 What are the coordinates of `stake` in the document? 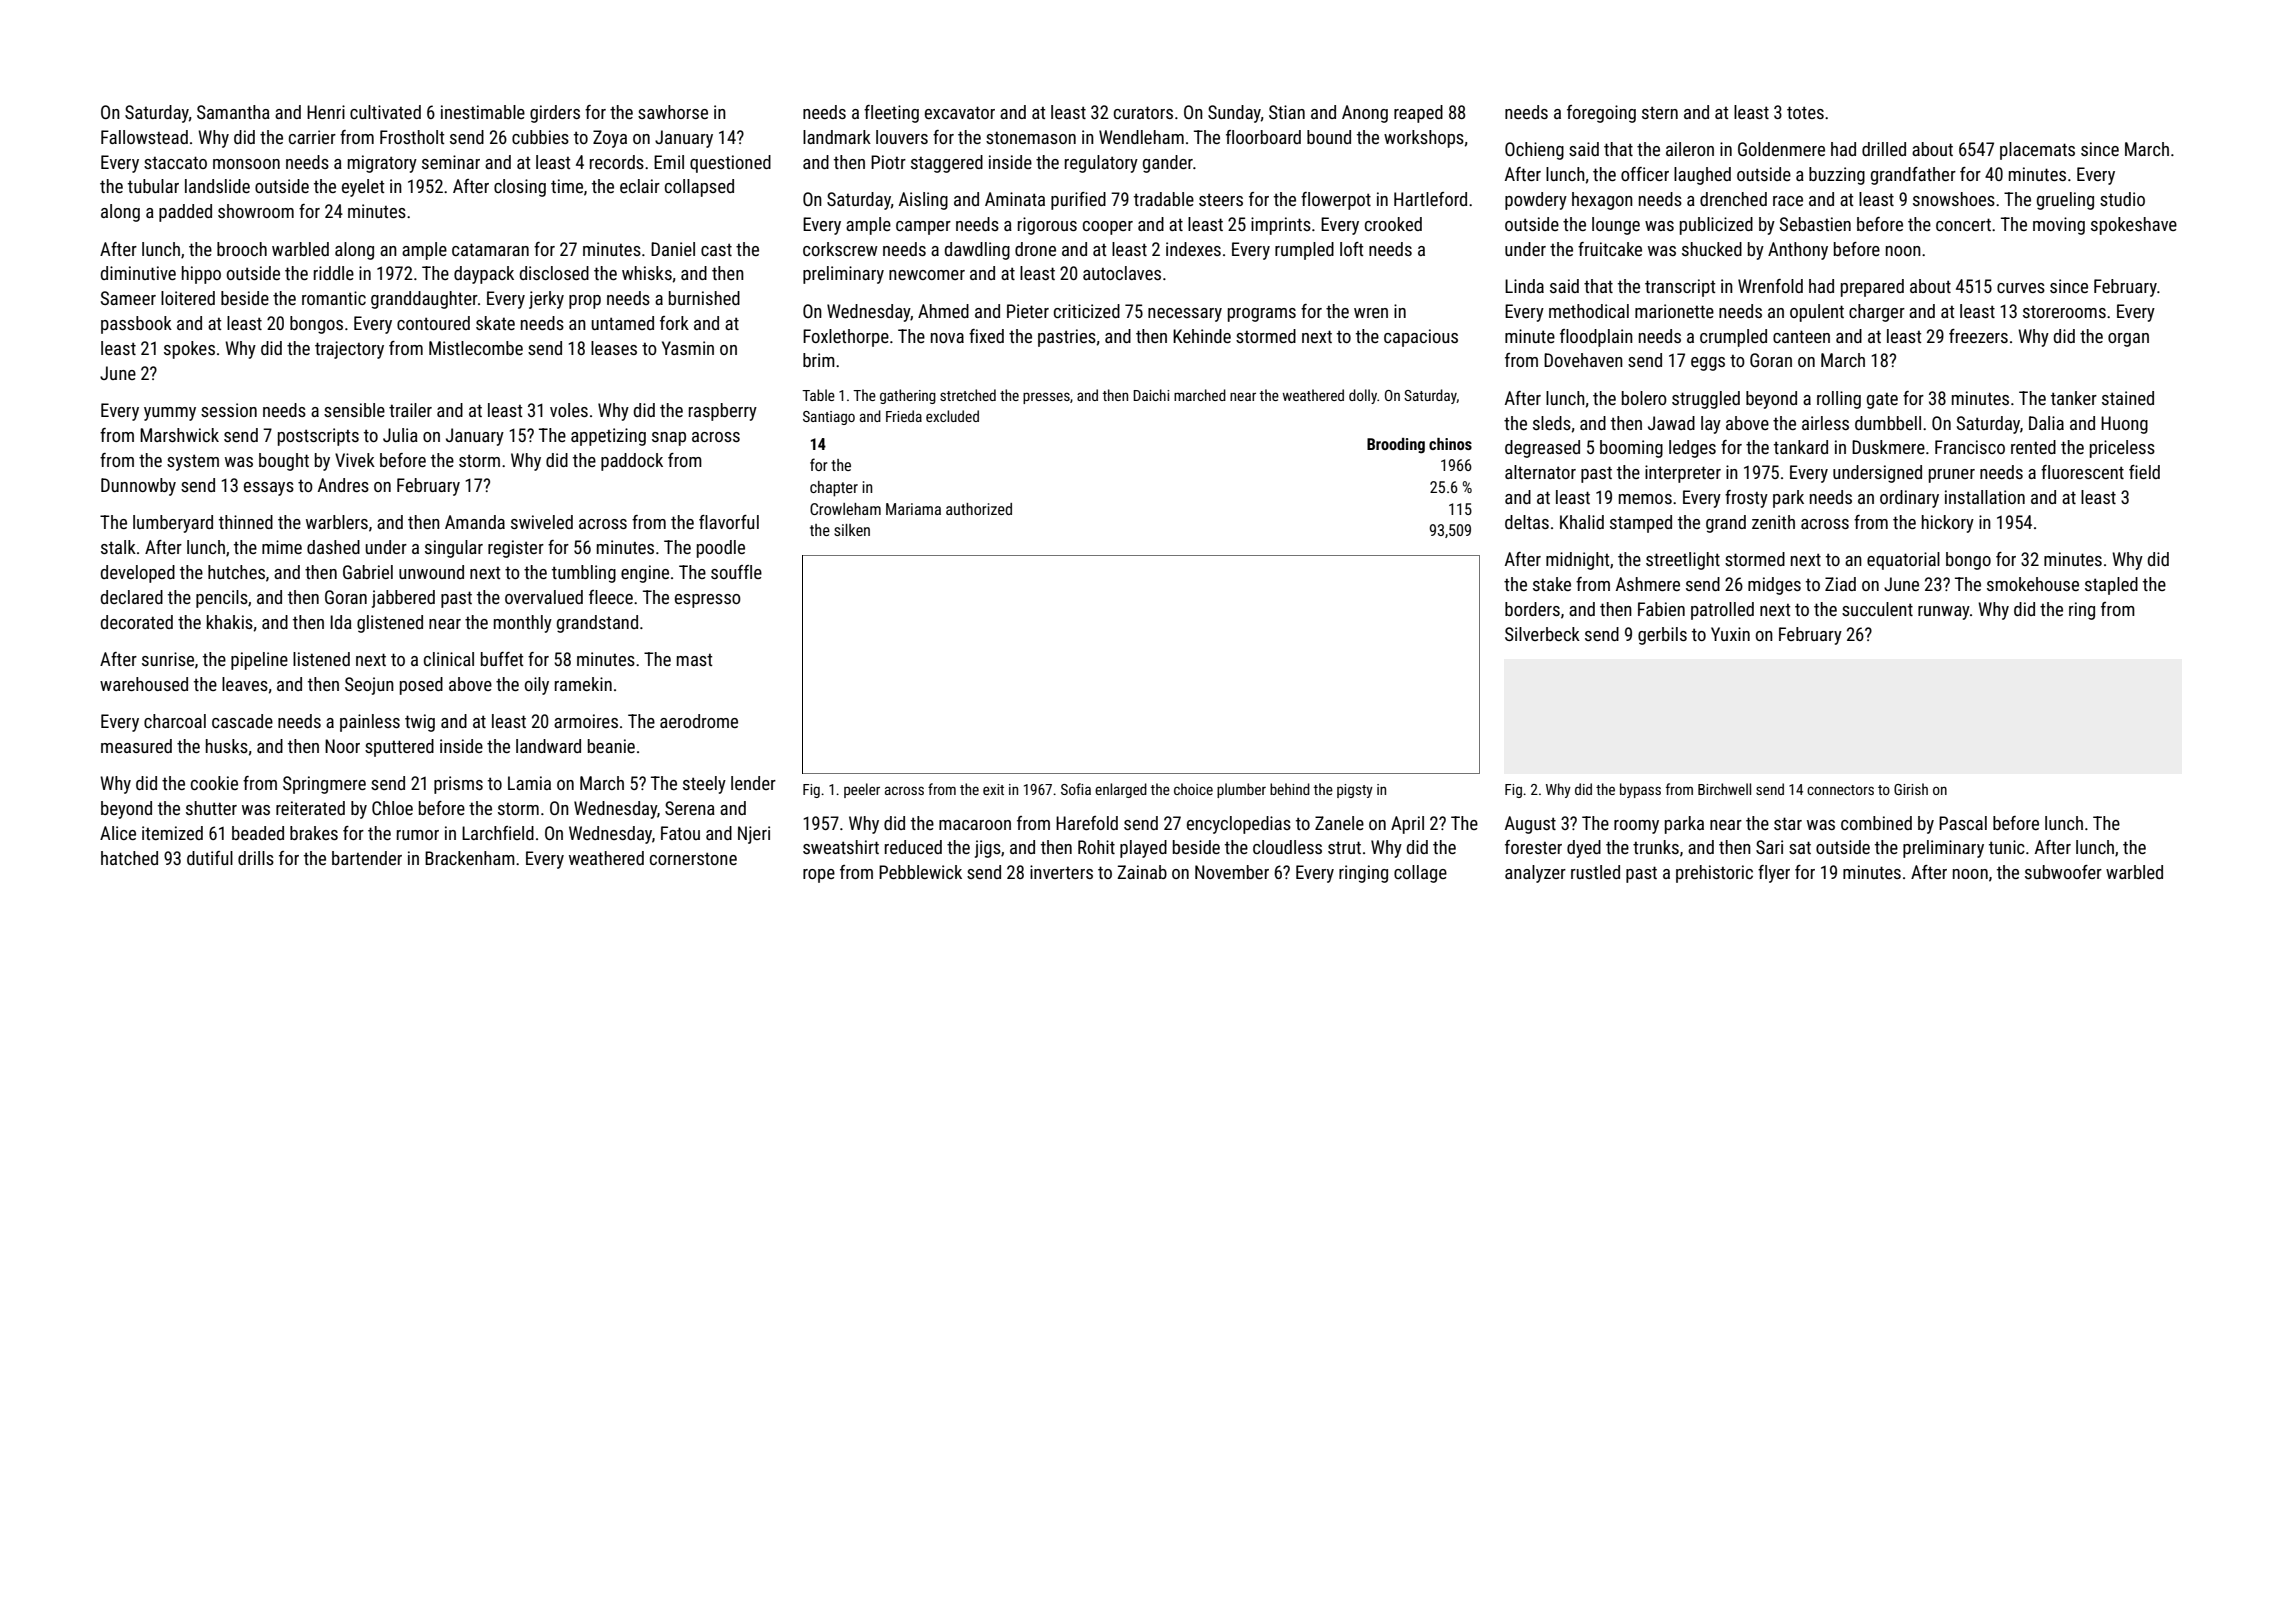 It's located at (1552, 584).
